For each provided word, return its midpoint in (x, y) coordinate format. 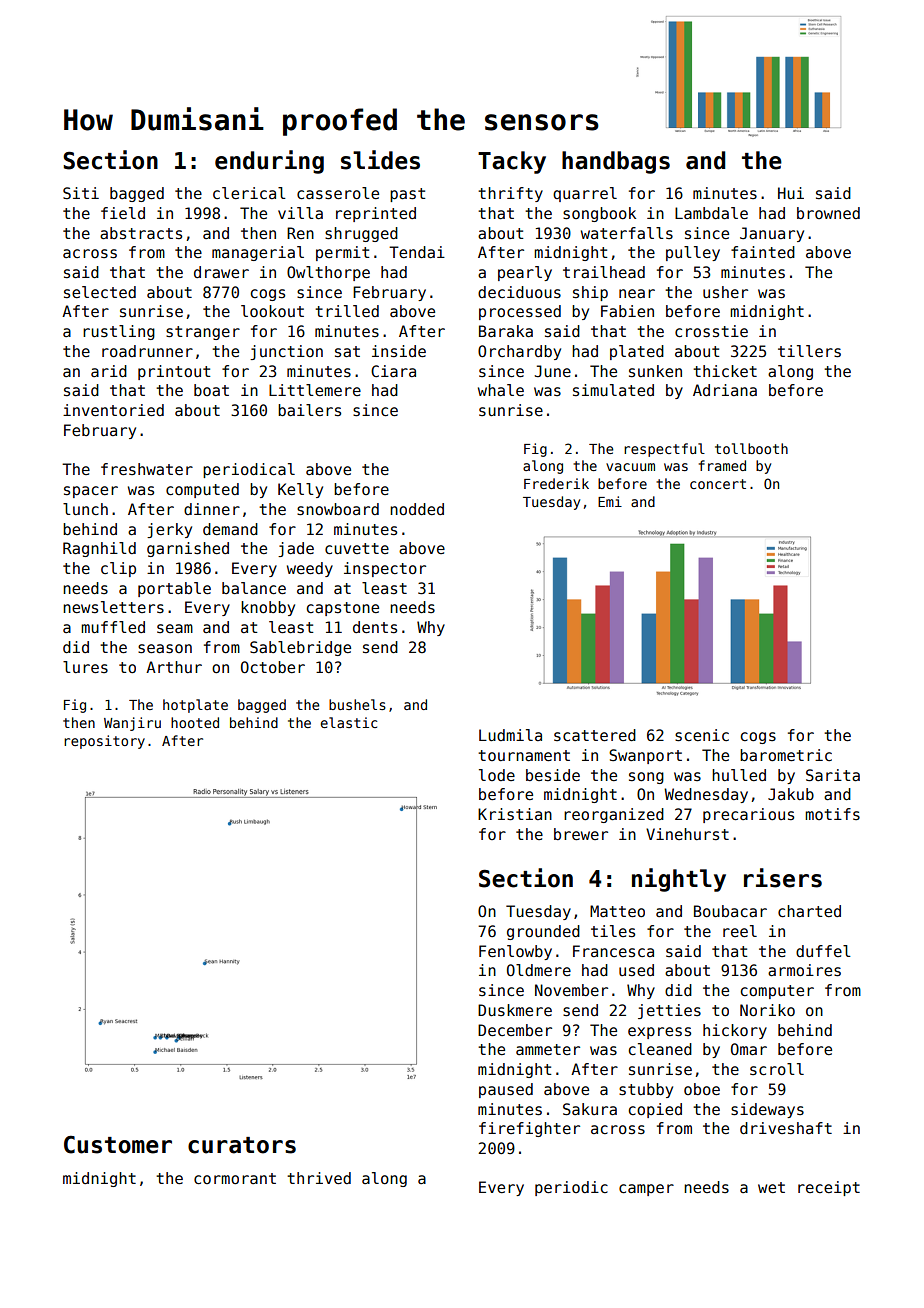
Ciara (393, 371)
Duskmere (515, 1010)
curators (242, 1145)
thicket (725, 371)
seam (175, 628)
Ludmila (510, 735)
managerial (258, 253)
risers (783, 878)
